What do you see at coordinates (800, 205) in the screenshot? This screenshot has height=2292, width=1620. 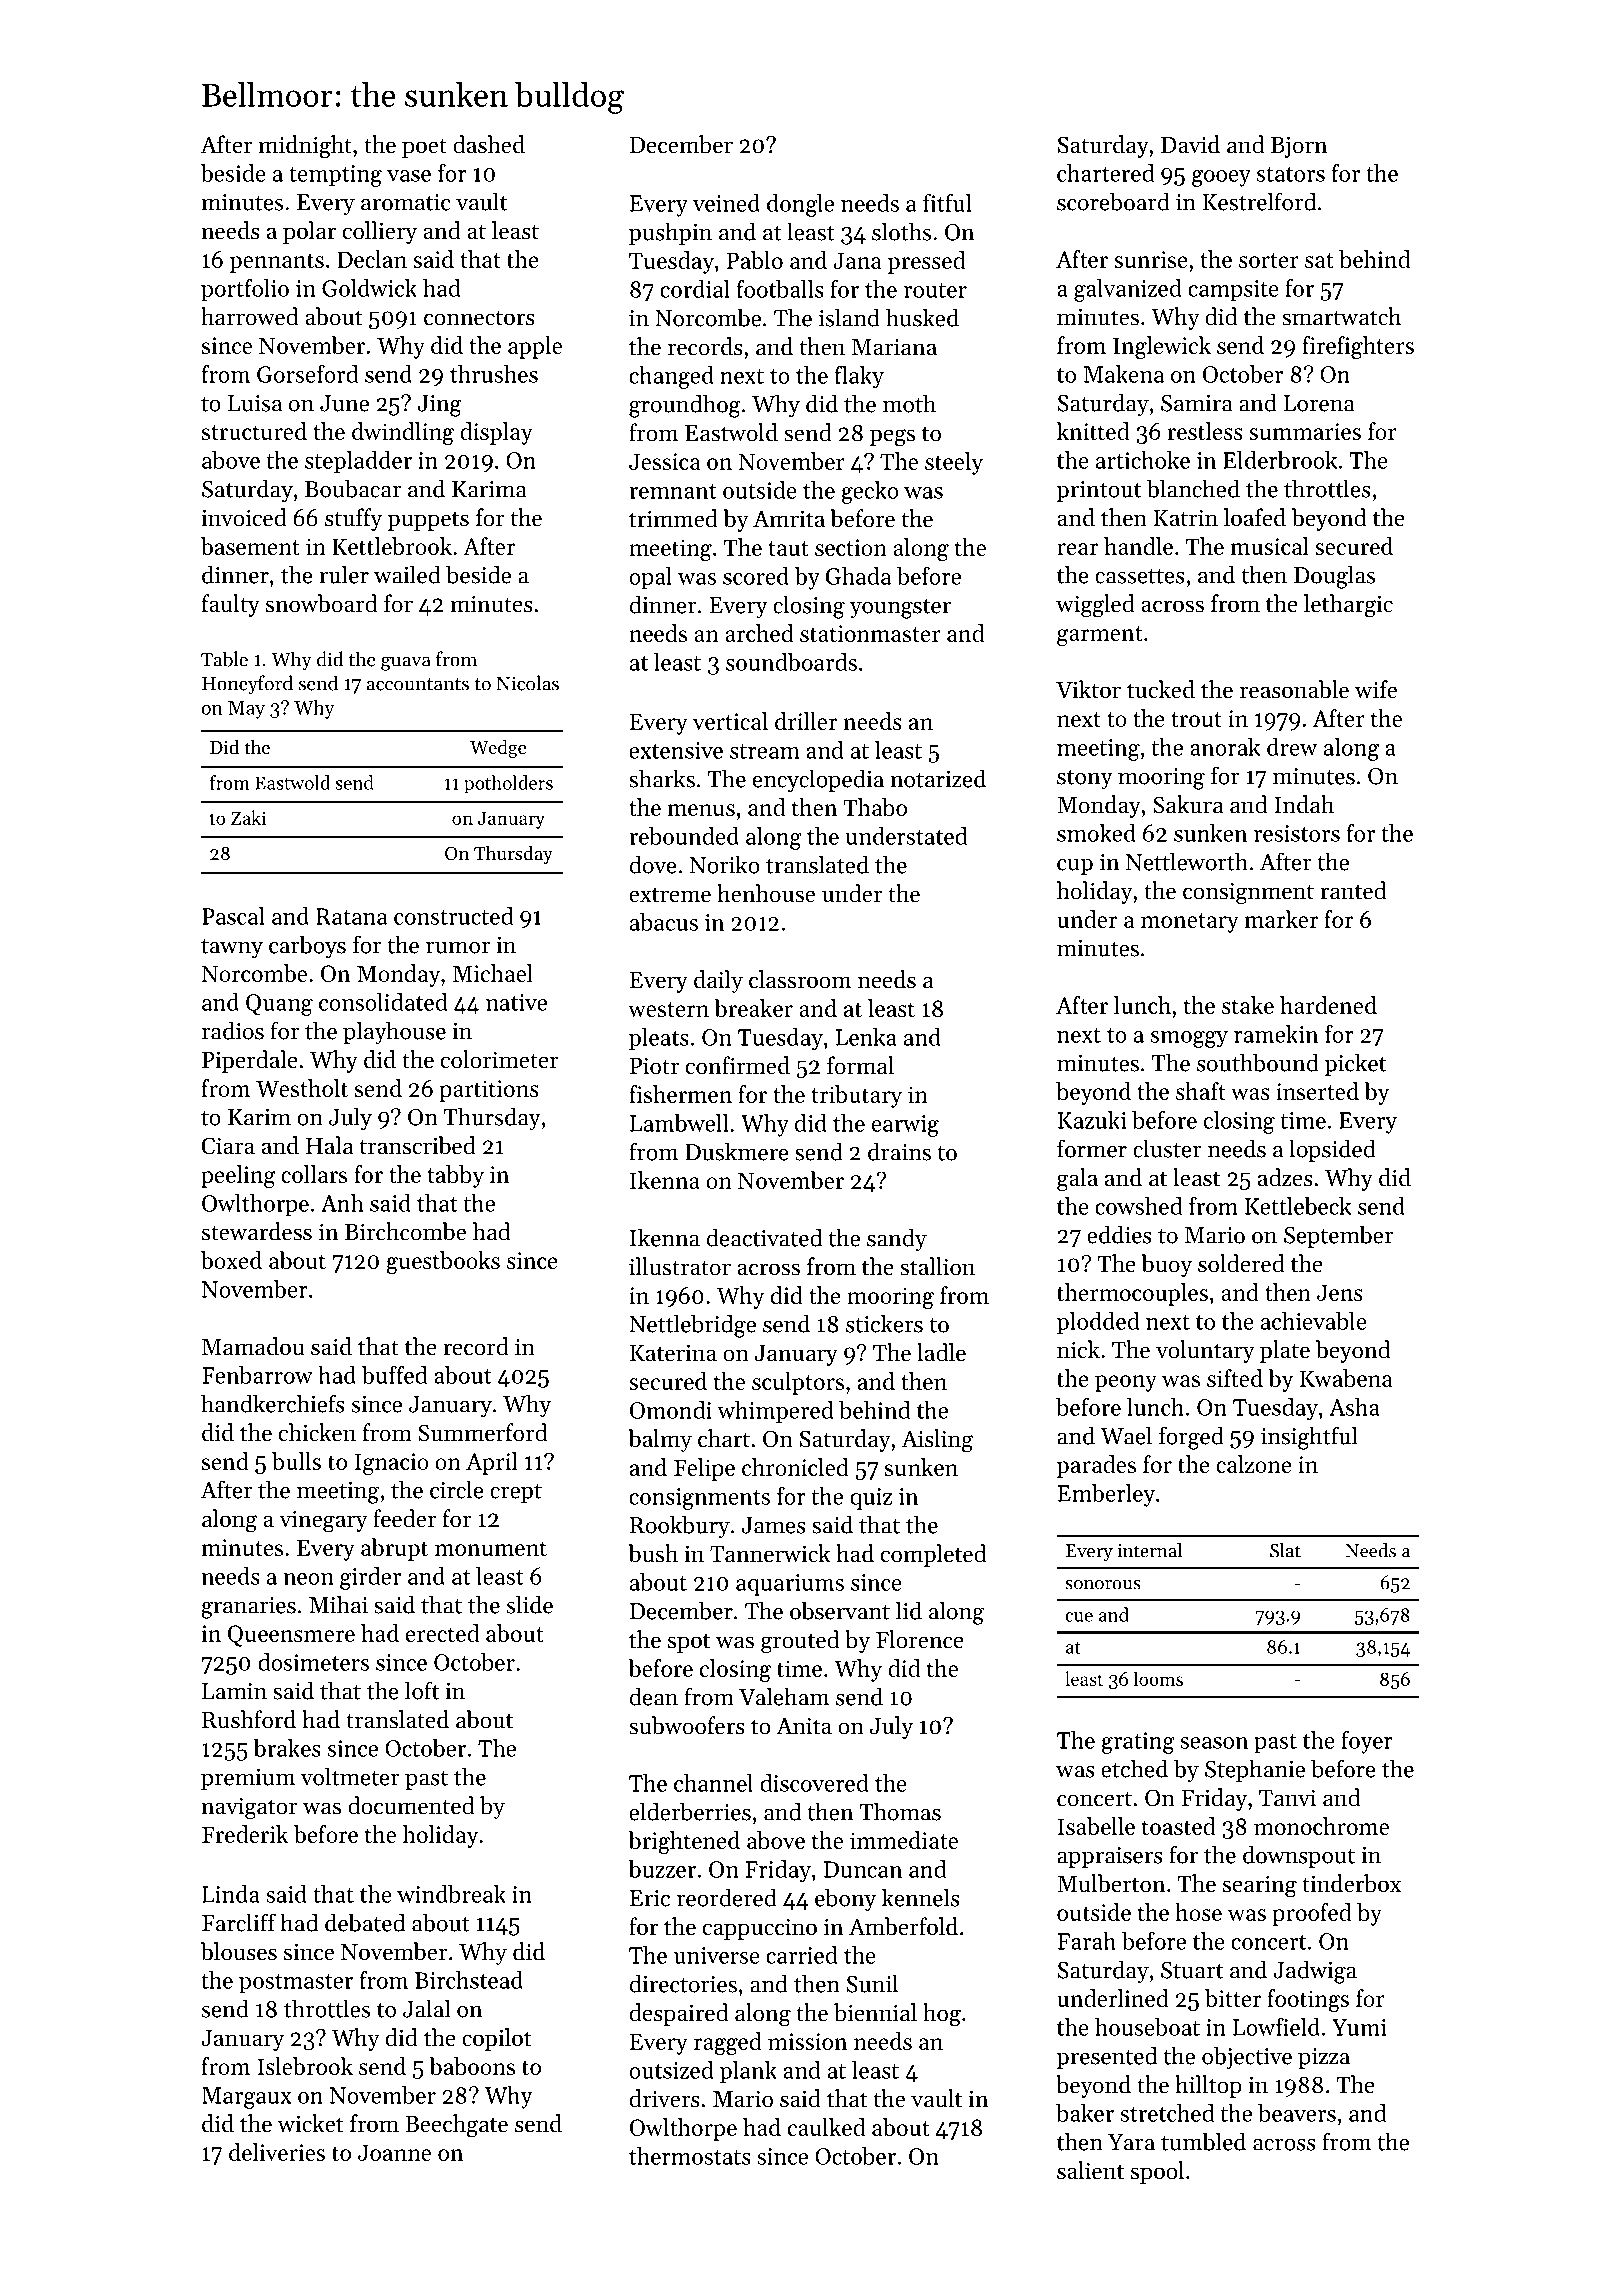 I see `dongle` at bounding box center [800, 205].
